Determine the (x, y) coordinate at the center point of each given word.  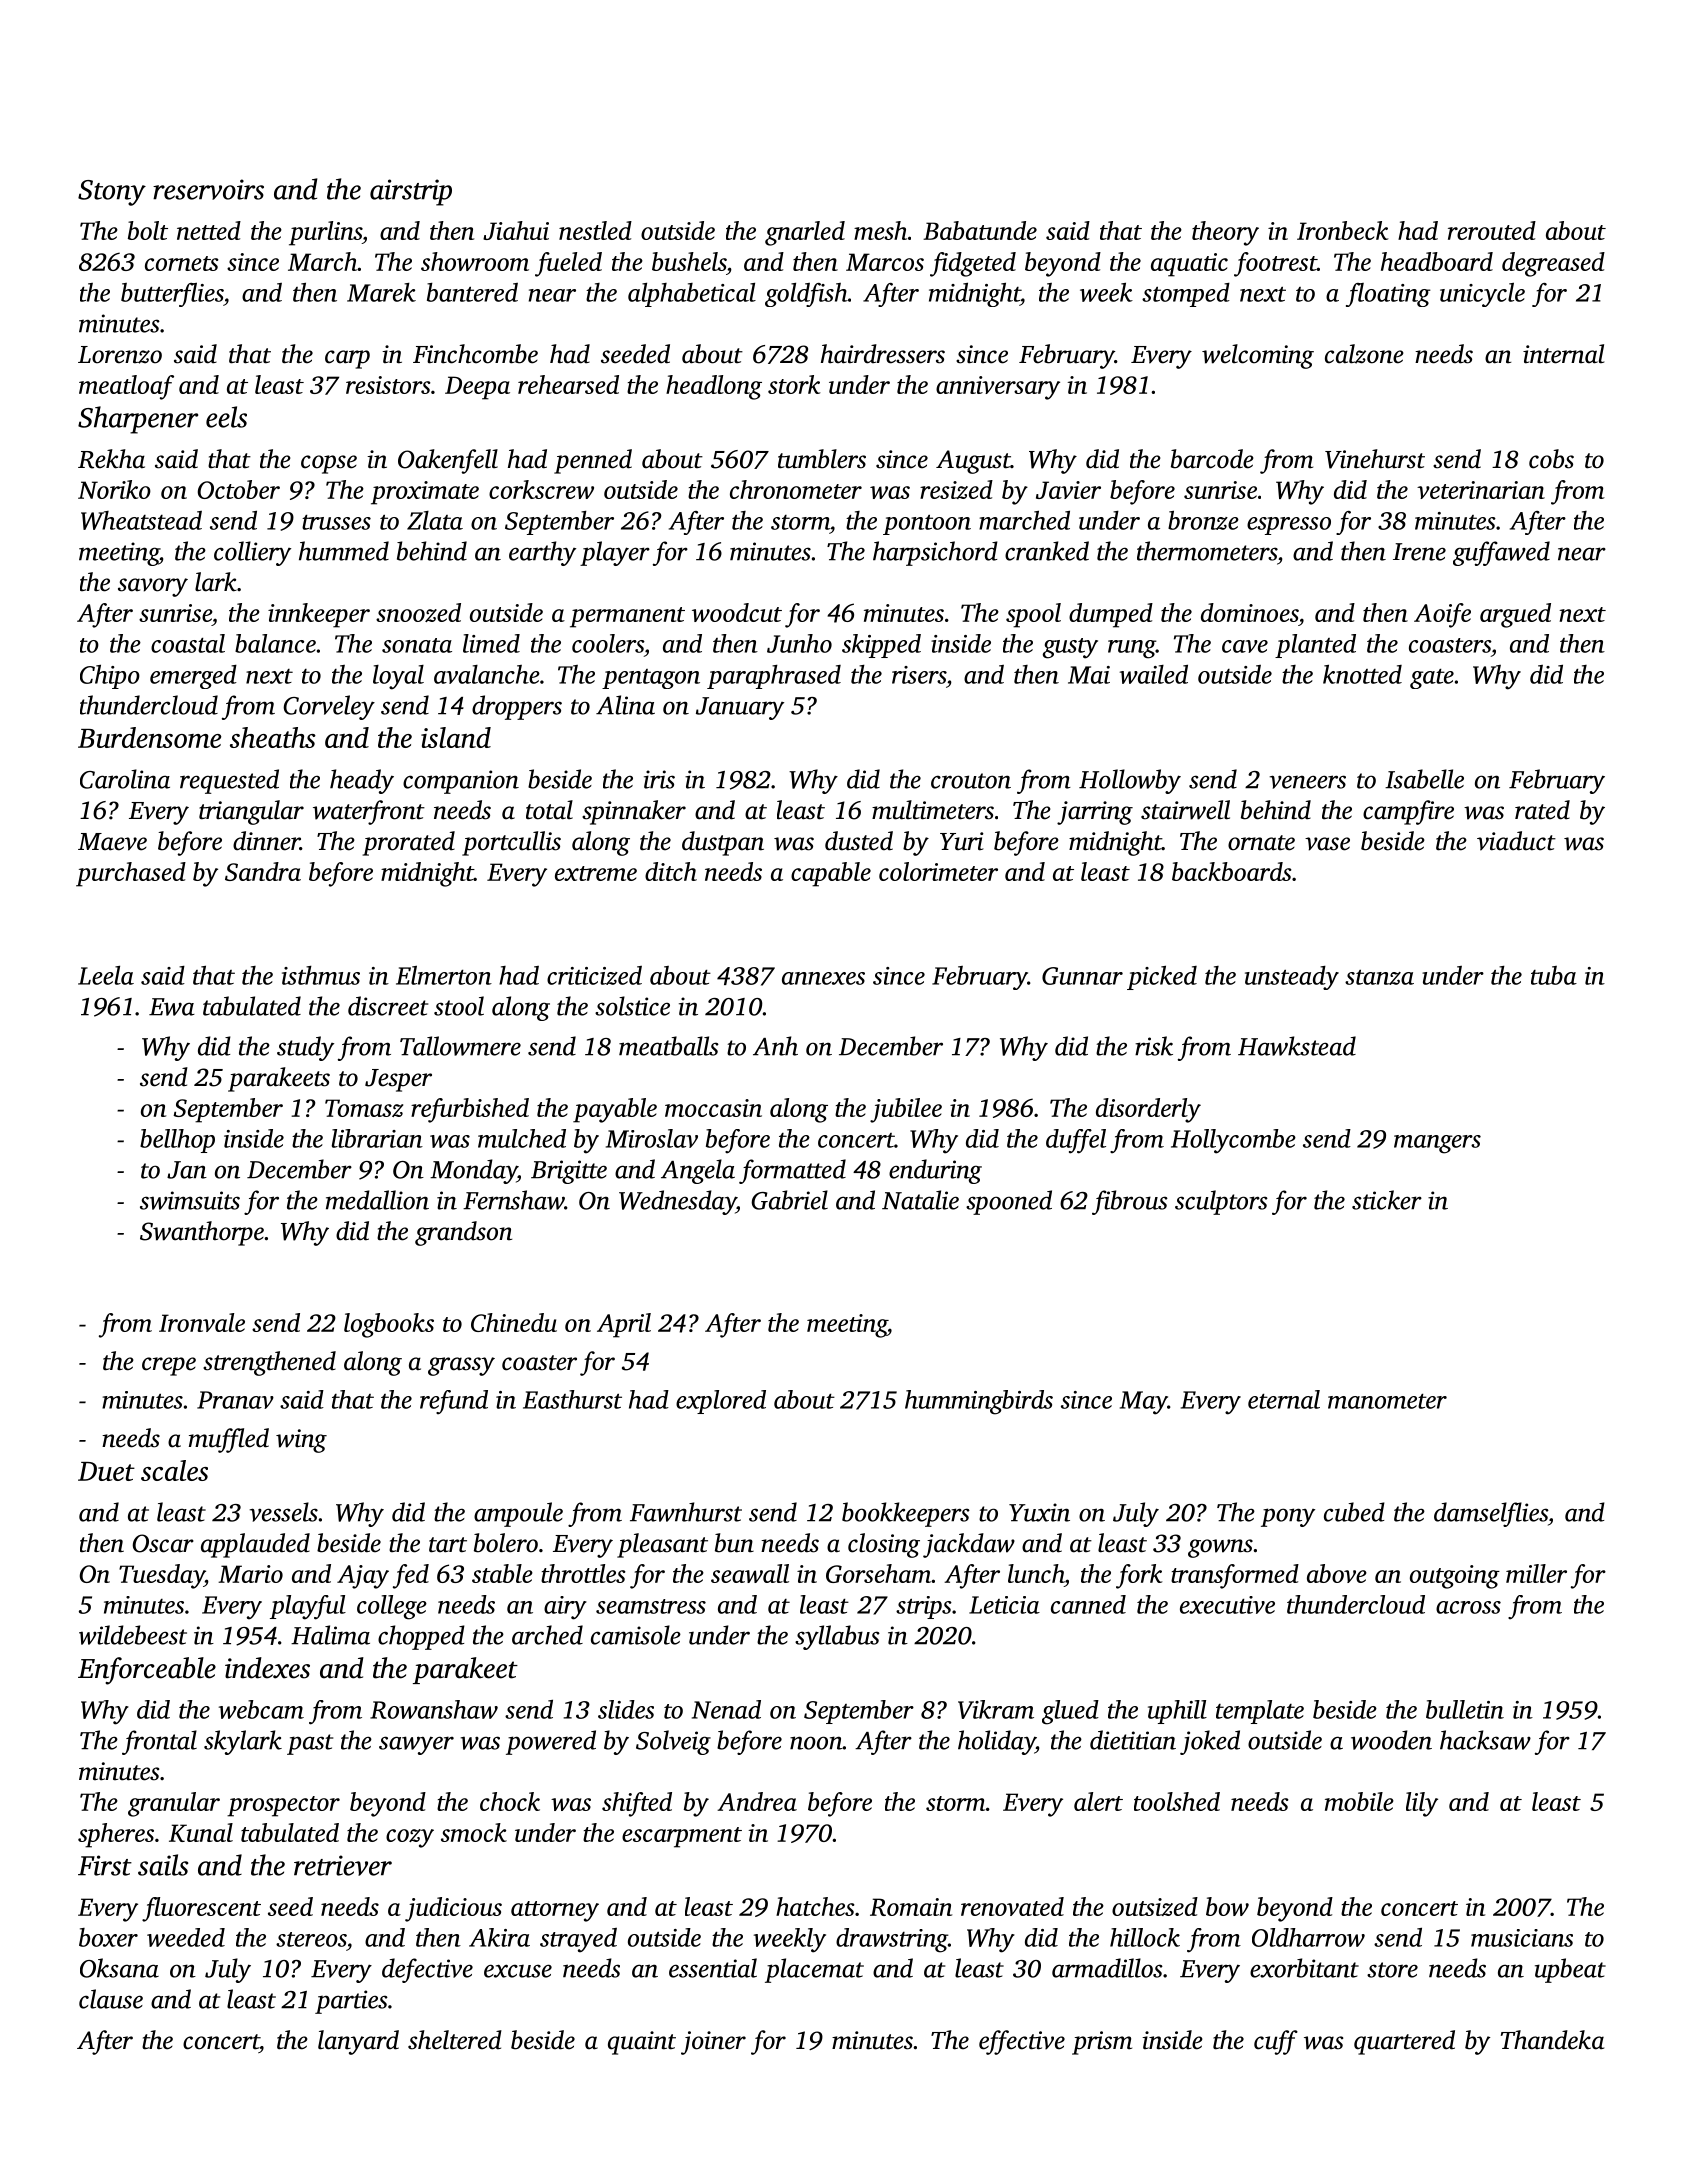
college (392, 1607)
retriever (343, 1865)
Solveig (673, 1742)
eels (226, 417)
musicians (1522, 1938)
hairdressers (883, 354)
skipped (881, 646)
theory (1225, 233)
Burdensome (149, 737)
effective (1022, 2042)
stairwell (1185, 810)
